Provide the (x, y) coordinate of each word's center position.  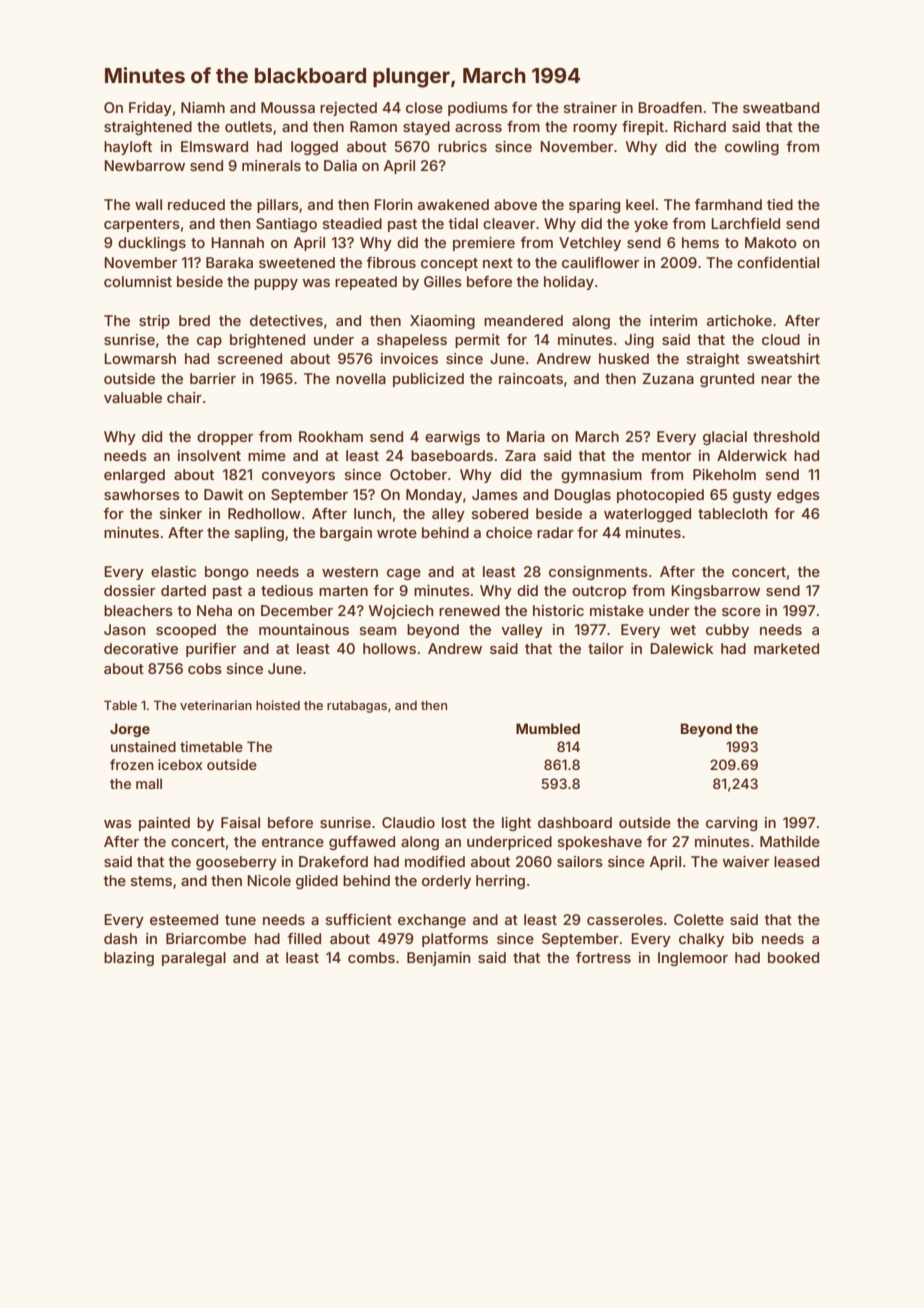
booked (793, 957)
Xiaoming (442, 322)
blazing (129, 959)
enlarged (134, 476)
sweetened (297, 262)
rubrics (462, 146)
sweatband (781, 107)
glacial (725, 438)
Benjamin (439, 959)
